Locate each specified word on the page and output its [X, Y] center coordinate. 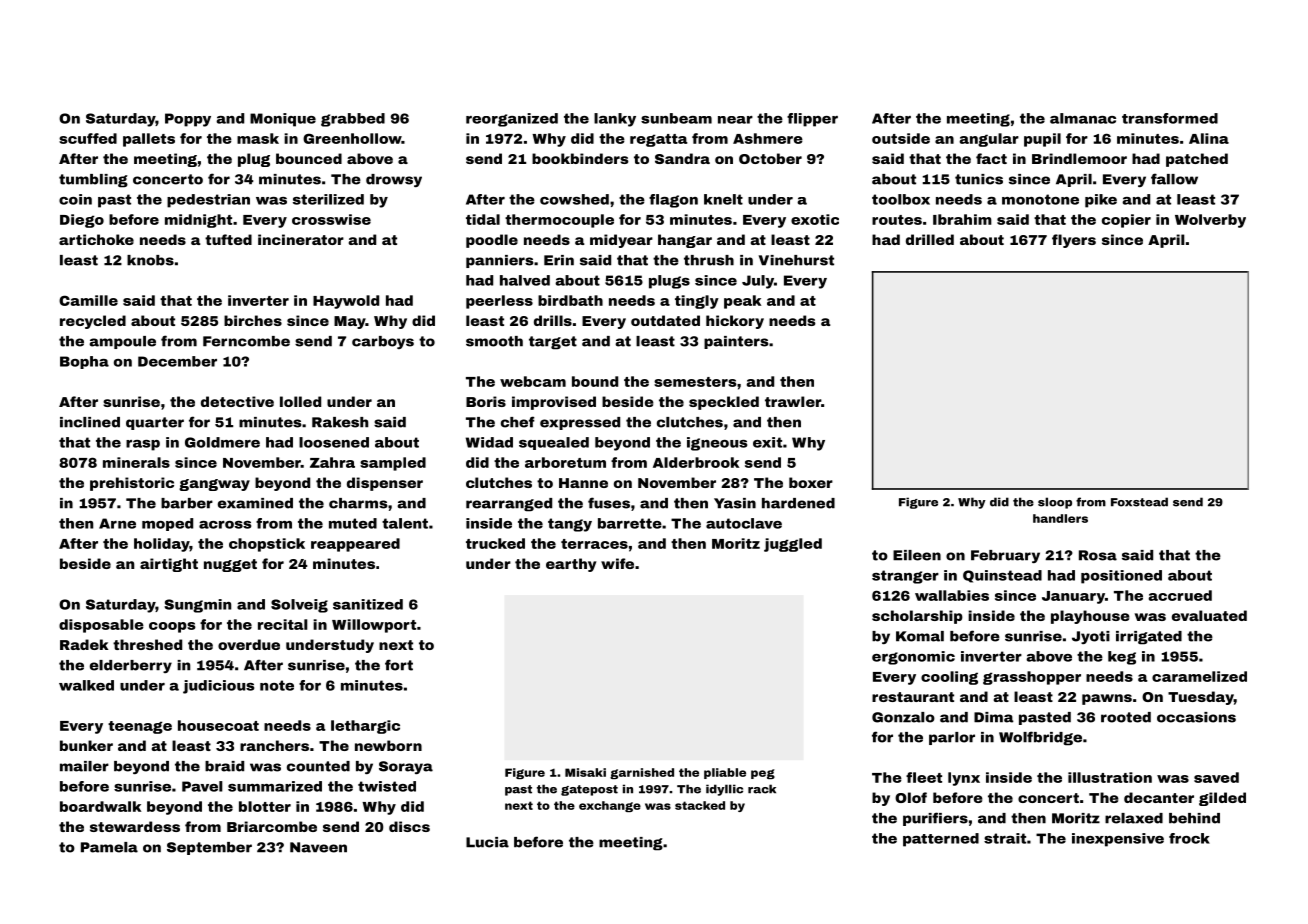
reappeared [355, 545]
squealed [554, 443]
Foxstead [1139, 502]
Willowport [374, 626]
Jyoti [1091, 637]
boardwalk [100, 806]
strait [1005, 838]
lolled [300, 401]
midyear [621, 241]
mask [258, 138]
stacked [700, 805]
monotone [1040, 199]
